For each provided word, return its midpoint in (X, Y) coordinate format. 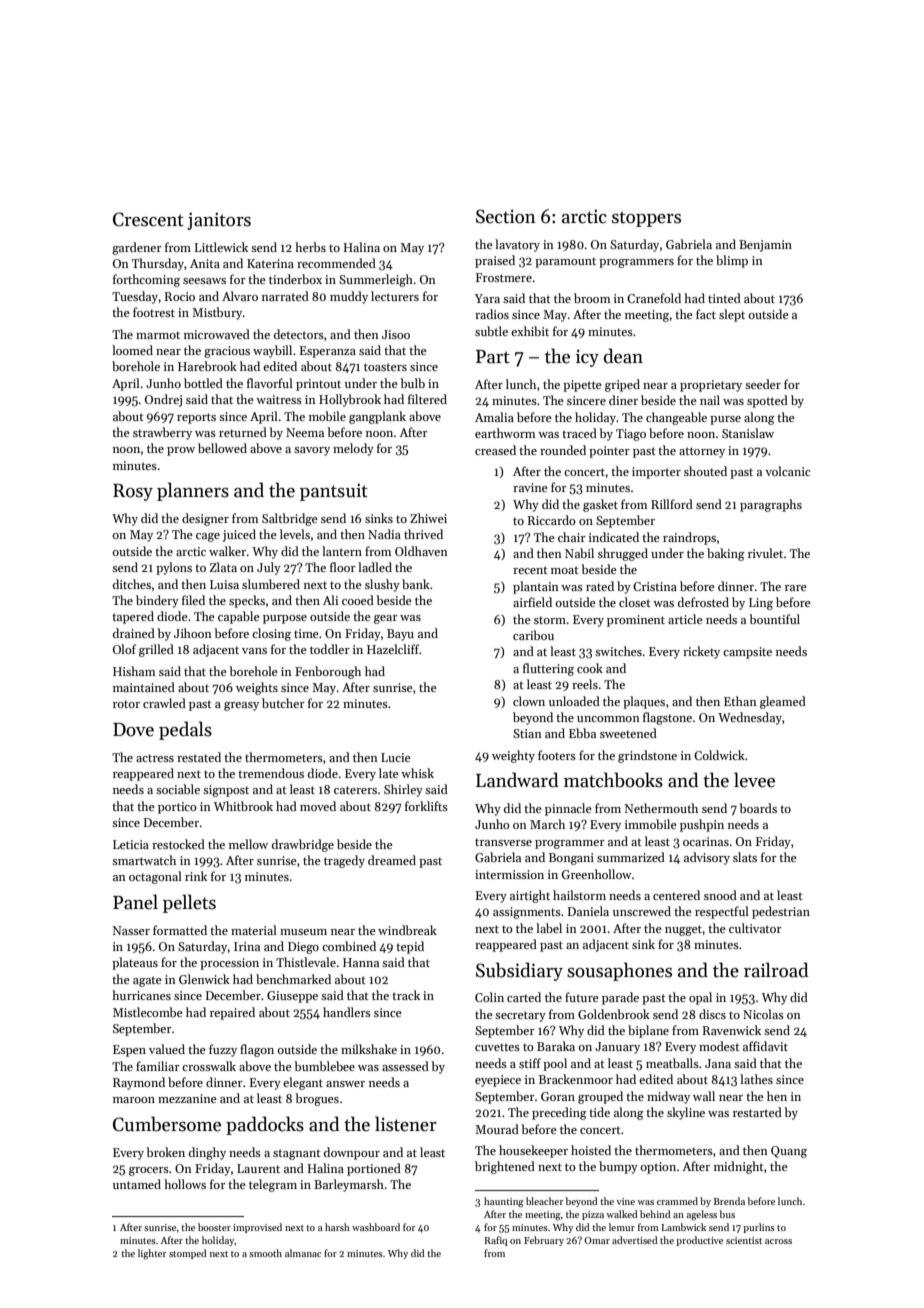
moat (565, 570)
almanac (303, 1253)
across (778, 1241)
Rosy (133, 492)
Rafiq (496, 1241)
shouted (705, 471)
